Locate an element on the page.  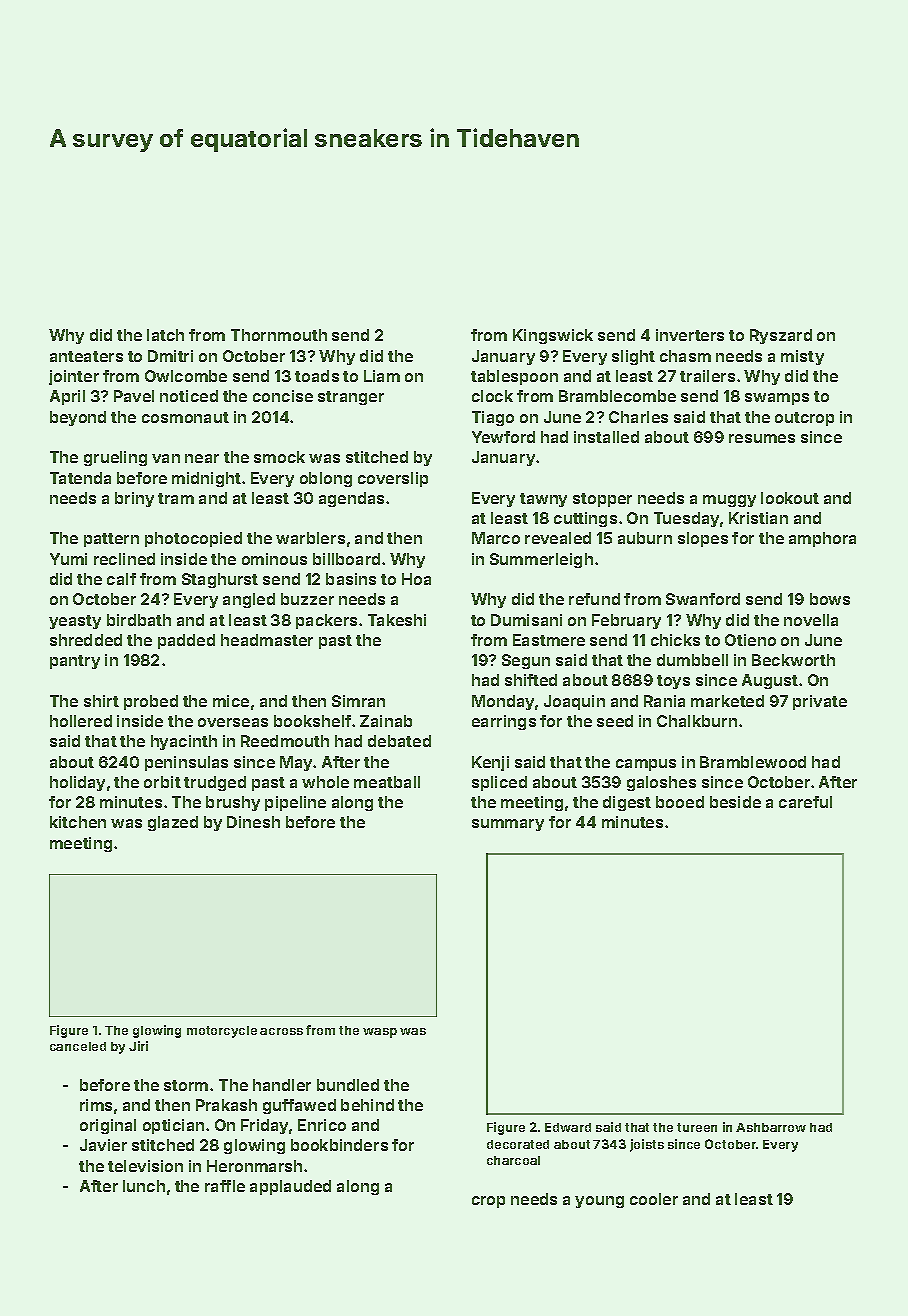
Dmitri is located at coordinates (170, 356).
